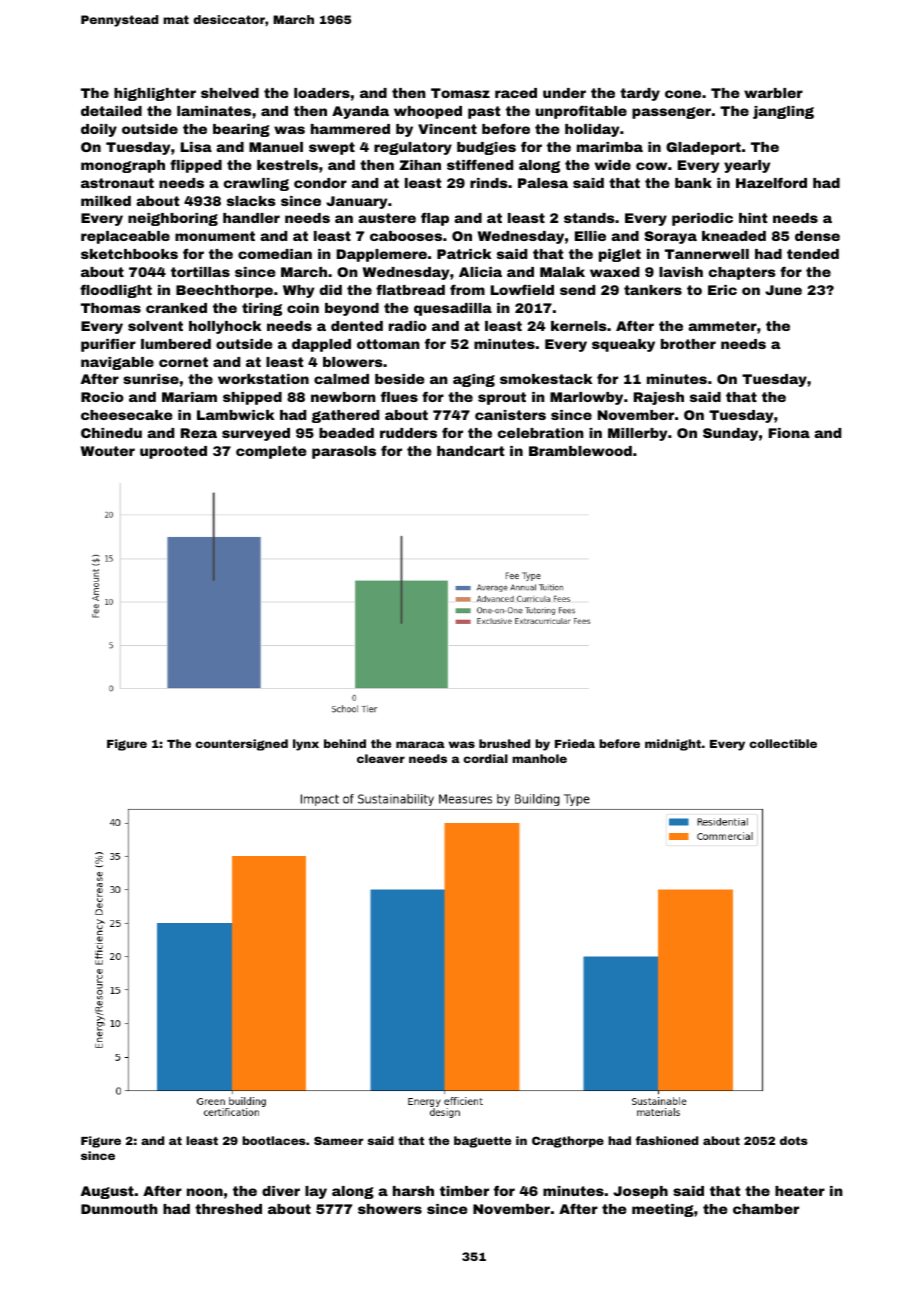 This image has height=1308, width=924. Describe the element at coordinates (543, 183) in the image. I see `Palesa` at that location.
